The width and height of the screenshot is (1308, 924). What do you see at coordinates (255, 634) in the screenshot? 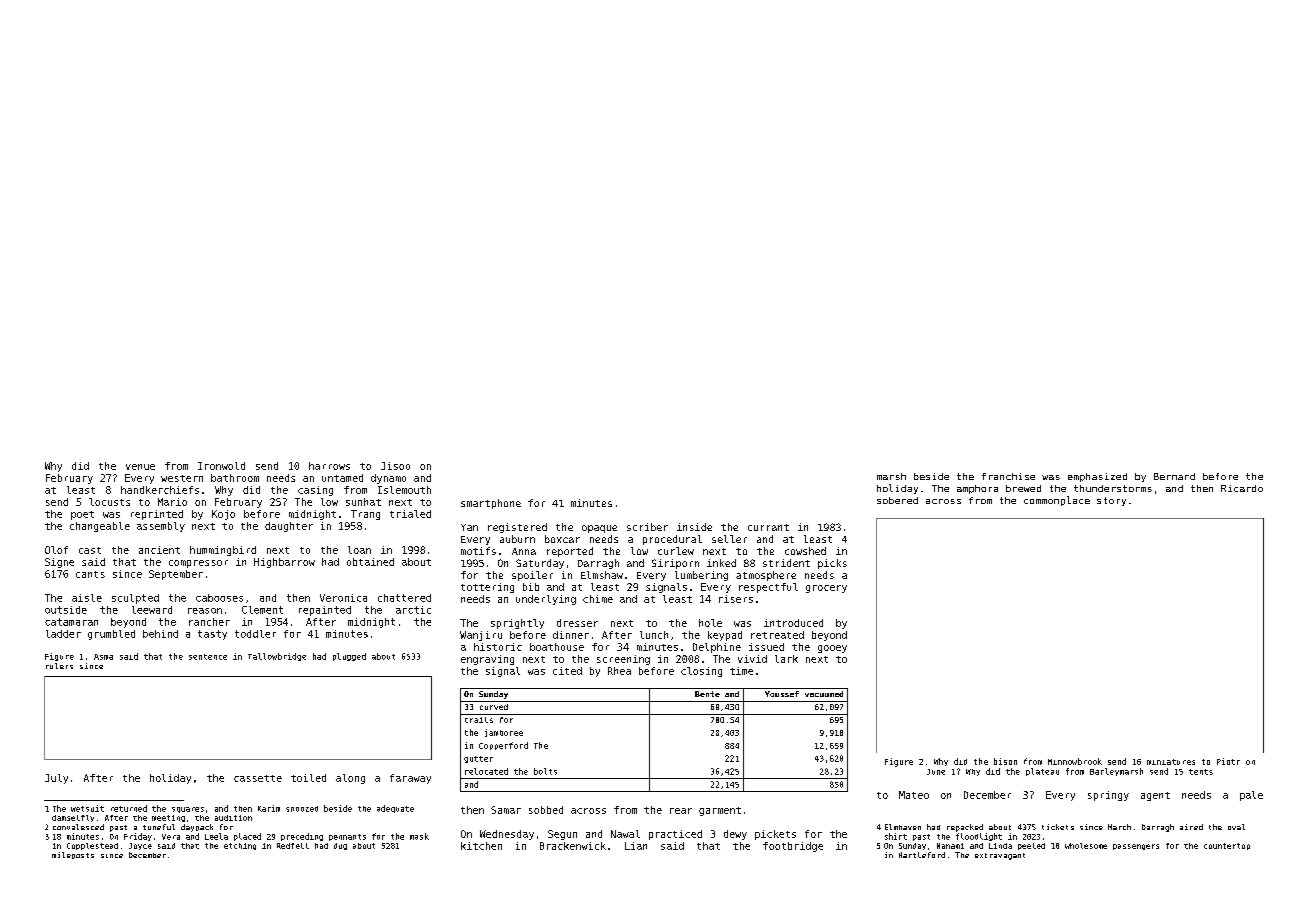
I see `toddler` at bounding box center [255, 634].
